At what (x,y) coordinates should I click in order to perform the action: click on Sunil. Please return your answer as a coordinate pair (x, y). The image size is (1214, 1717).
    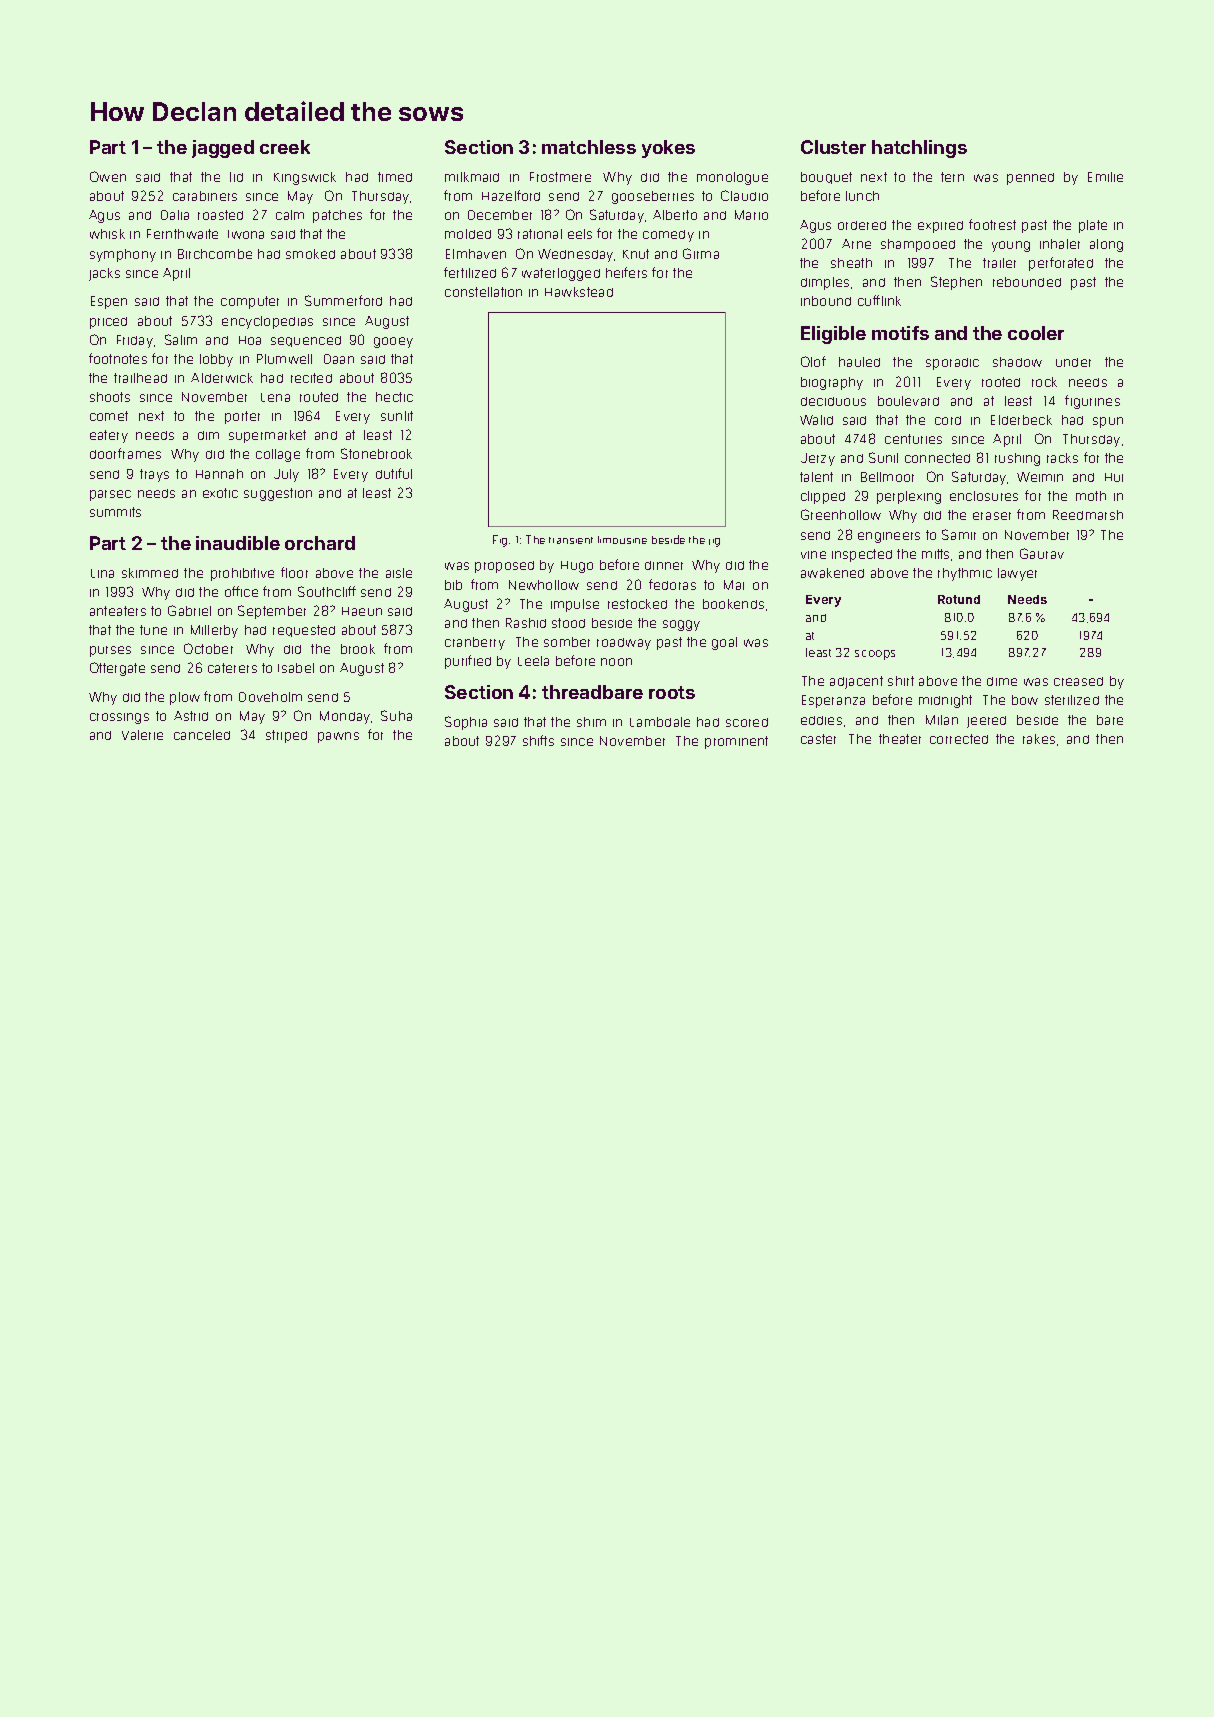
    Looking at the image, I should click on (883, 457).
